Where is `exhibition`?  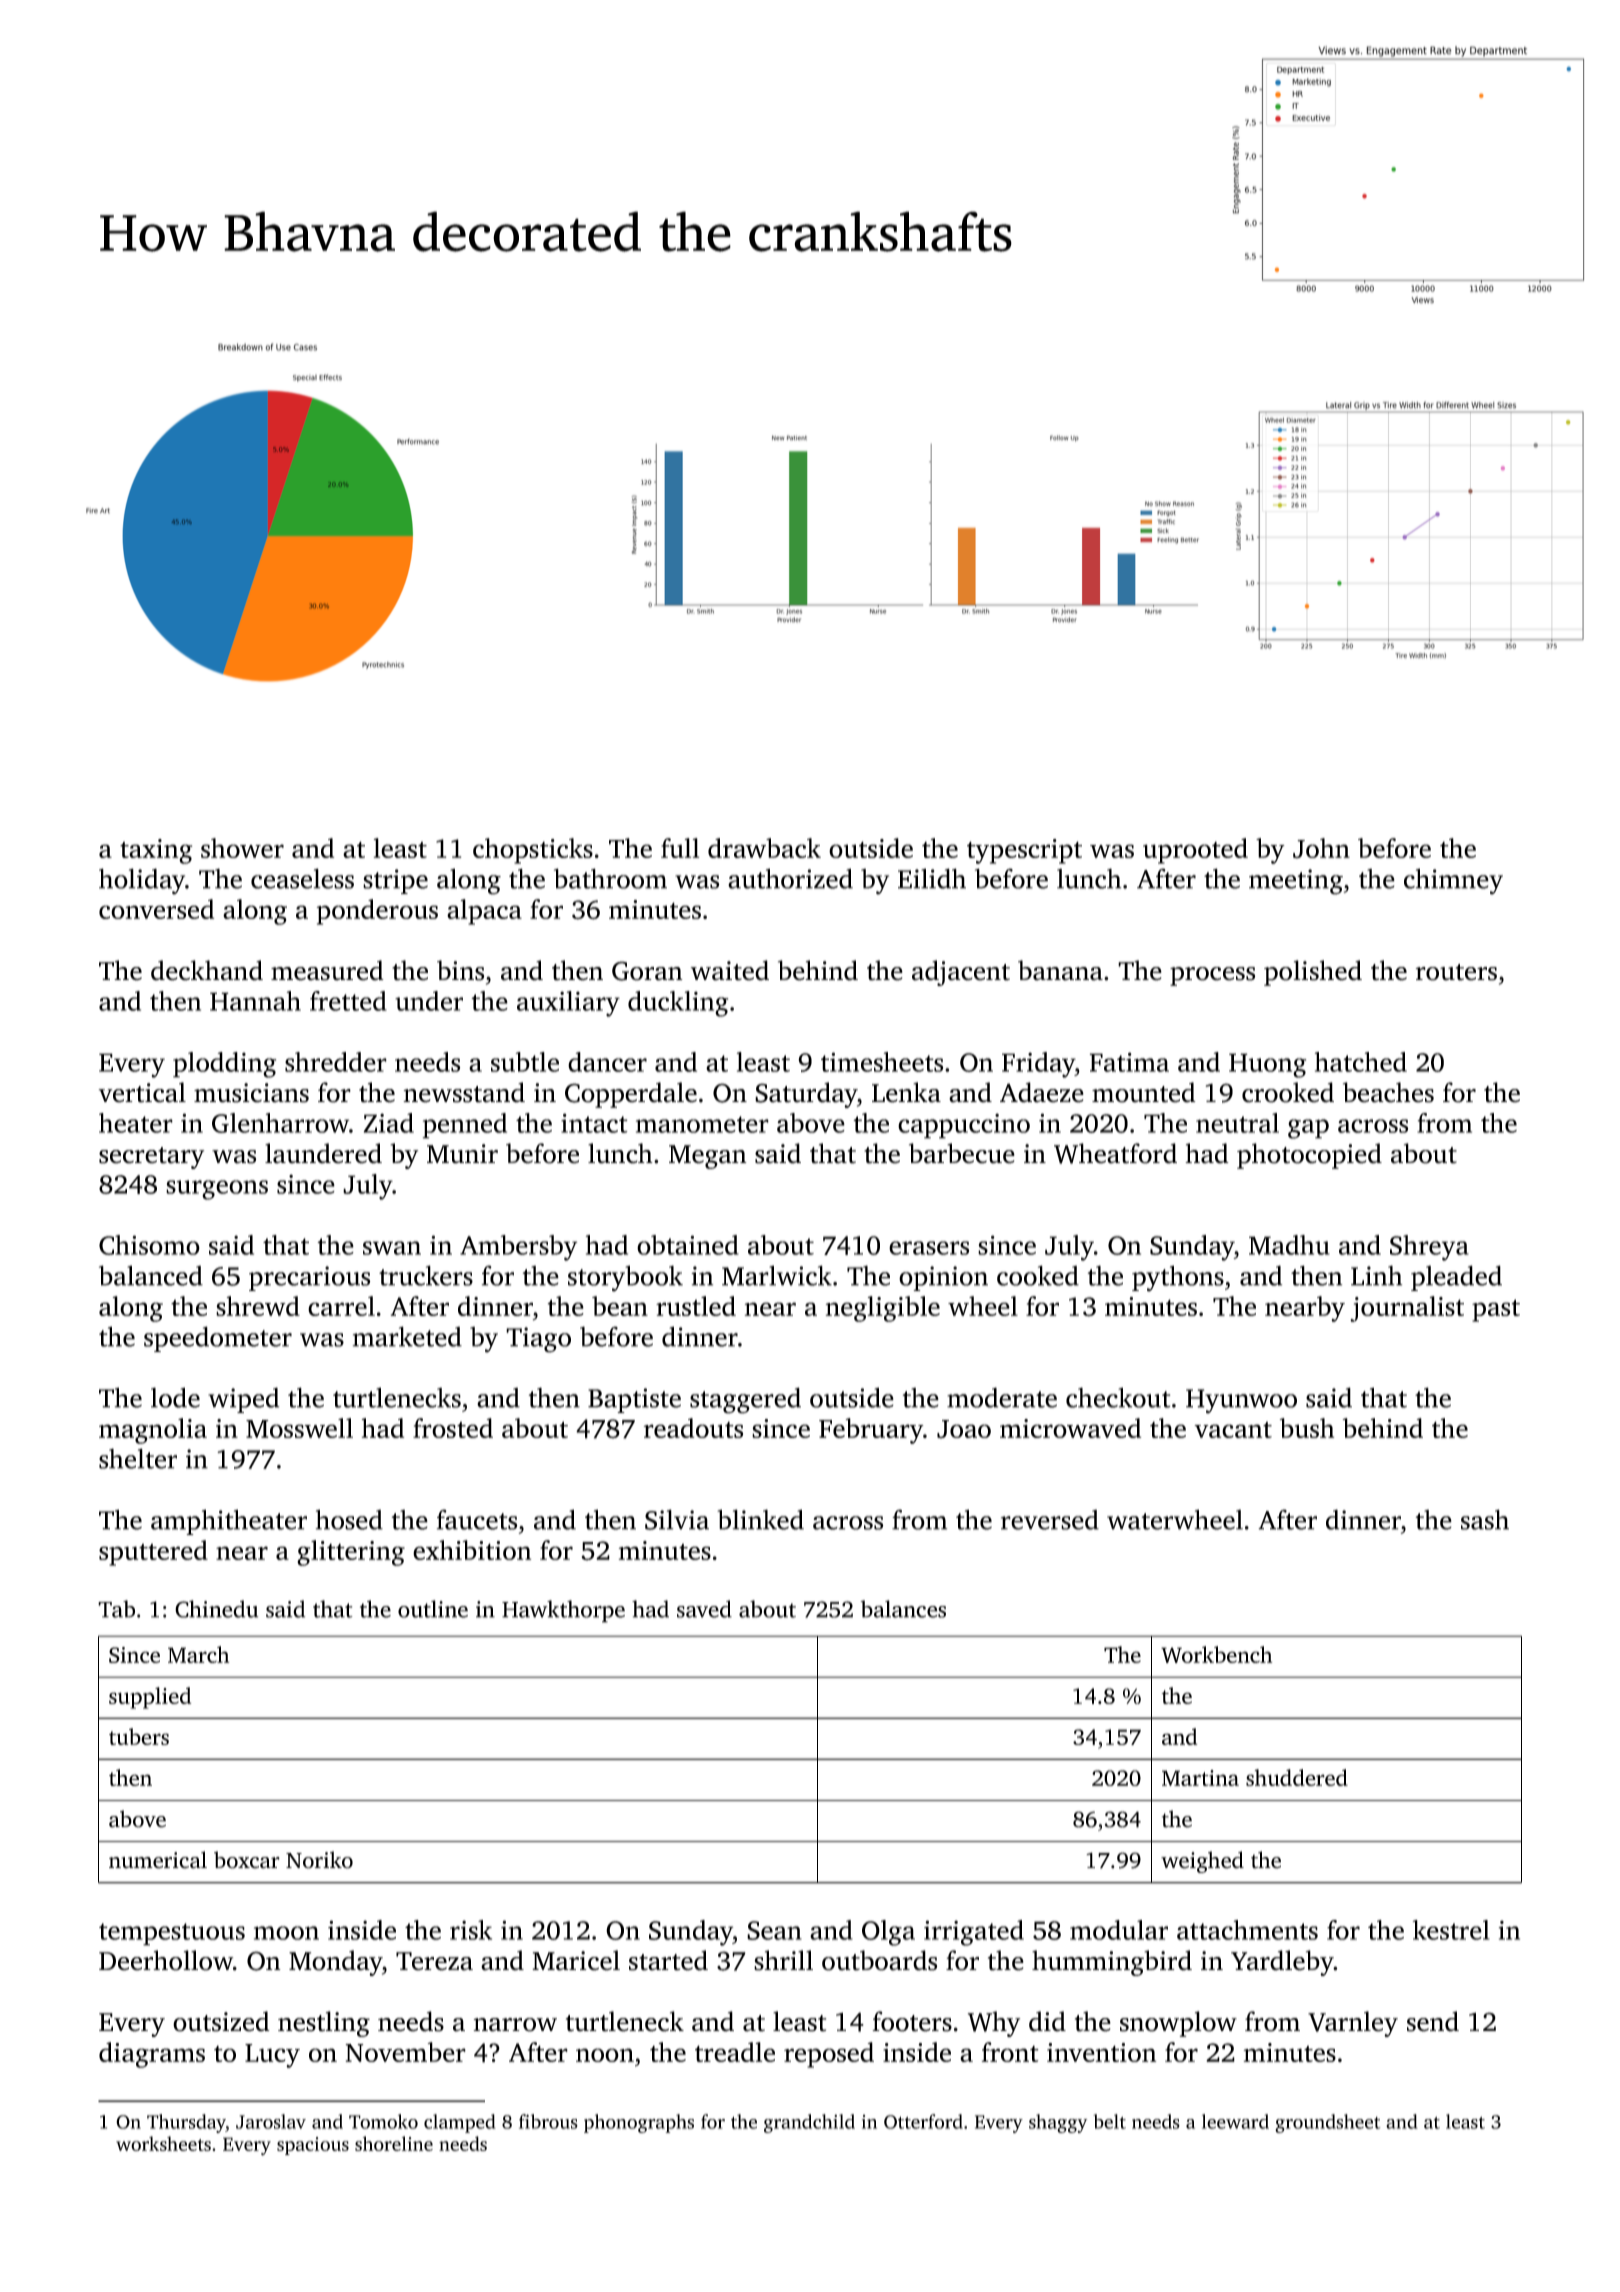 exhibition is located at coordinates (472, 1550).
